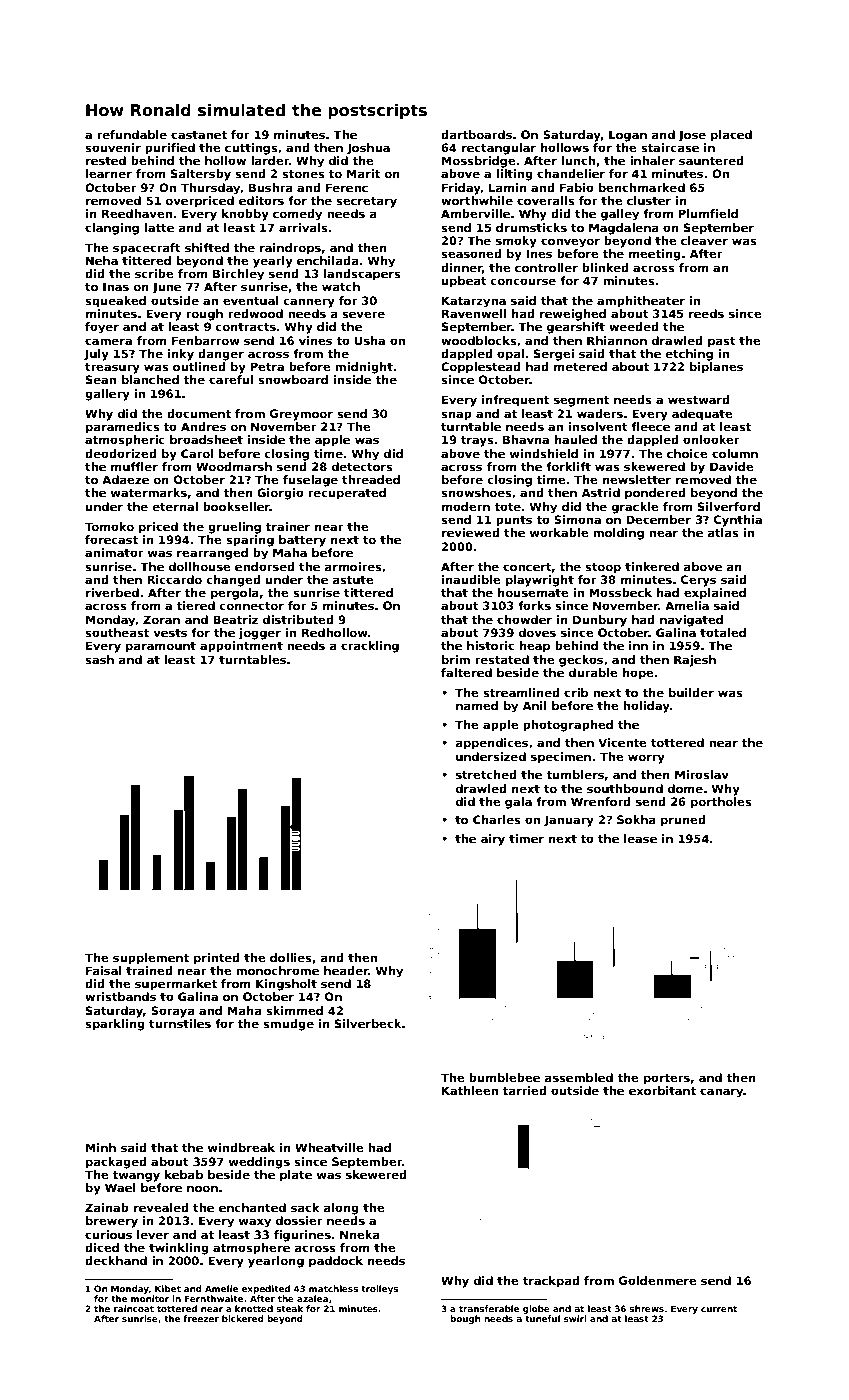 The width and height of the page is (849, 1400). I want to click on holiday, so click(646, 707).
